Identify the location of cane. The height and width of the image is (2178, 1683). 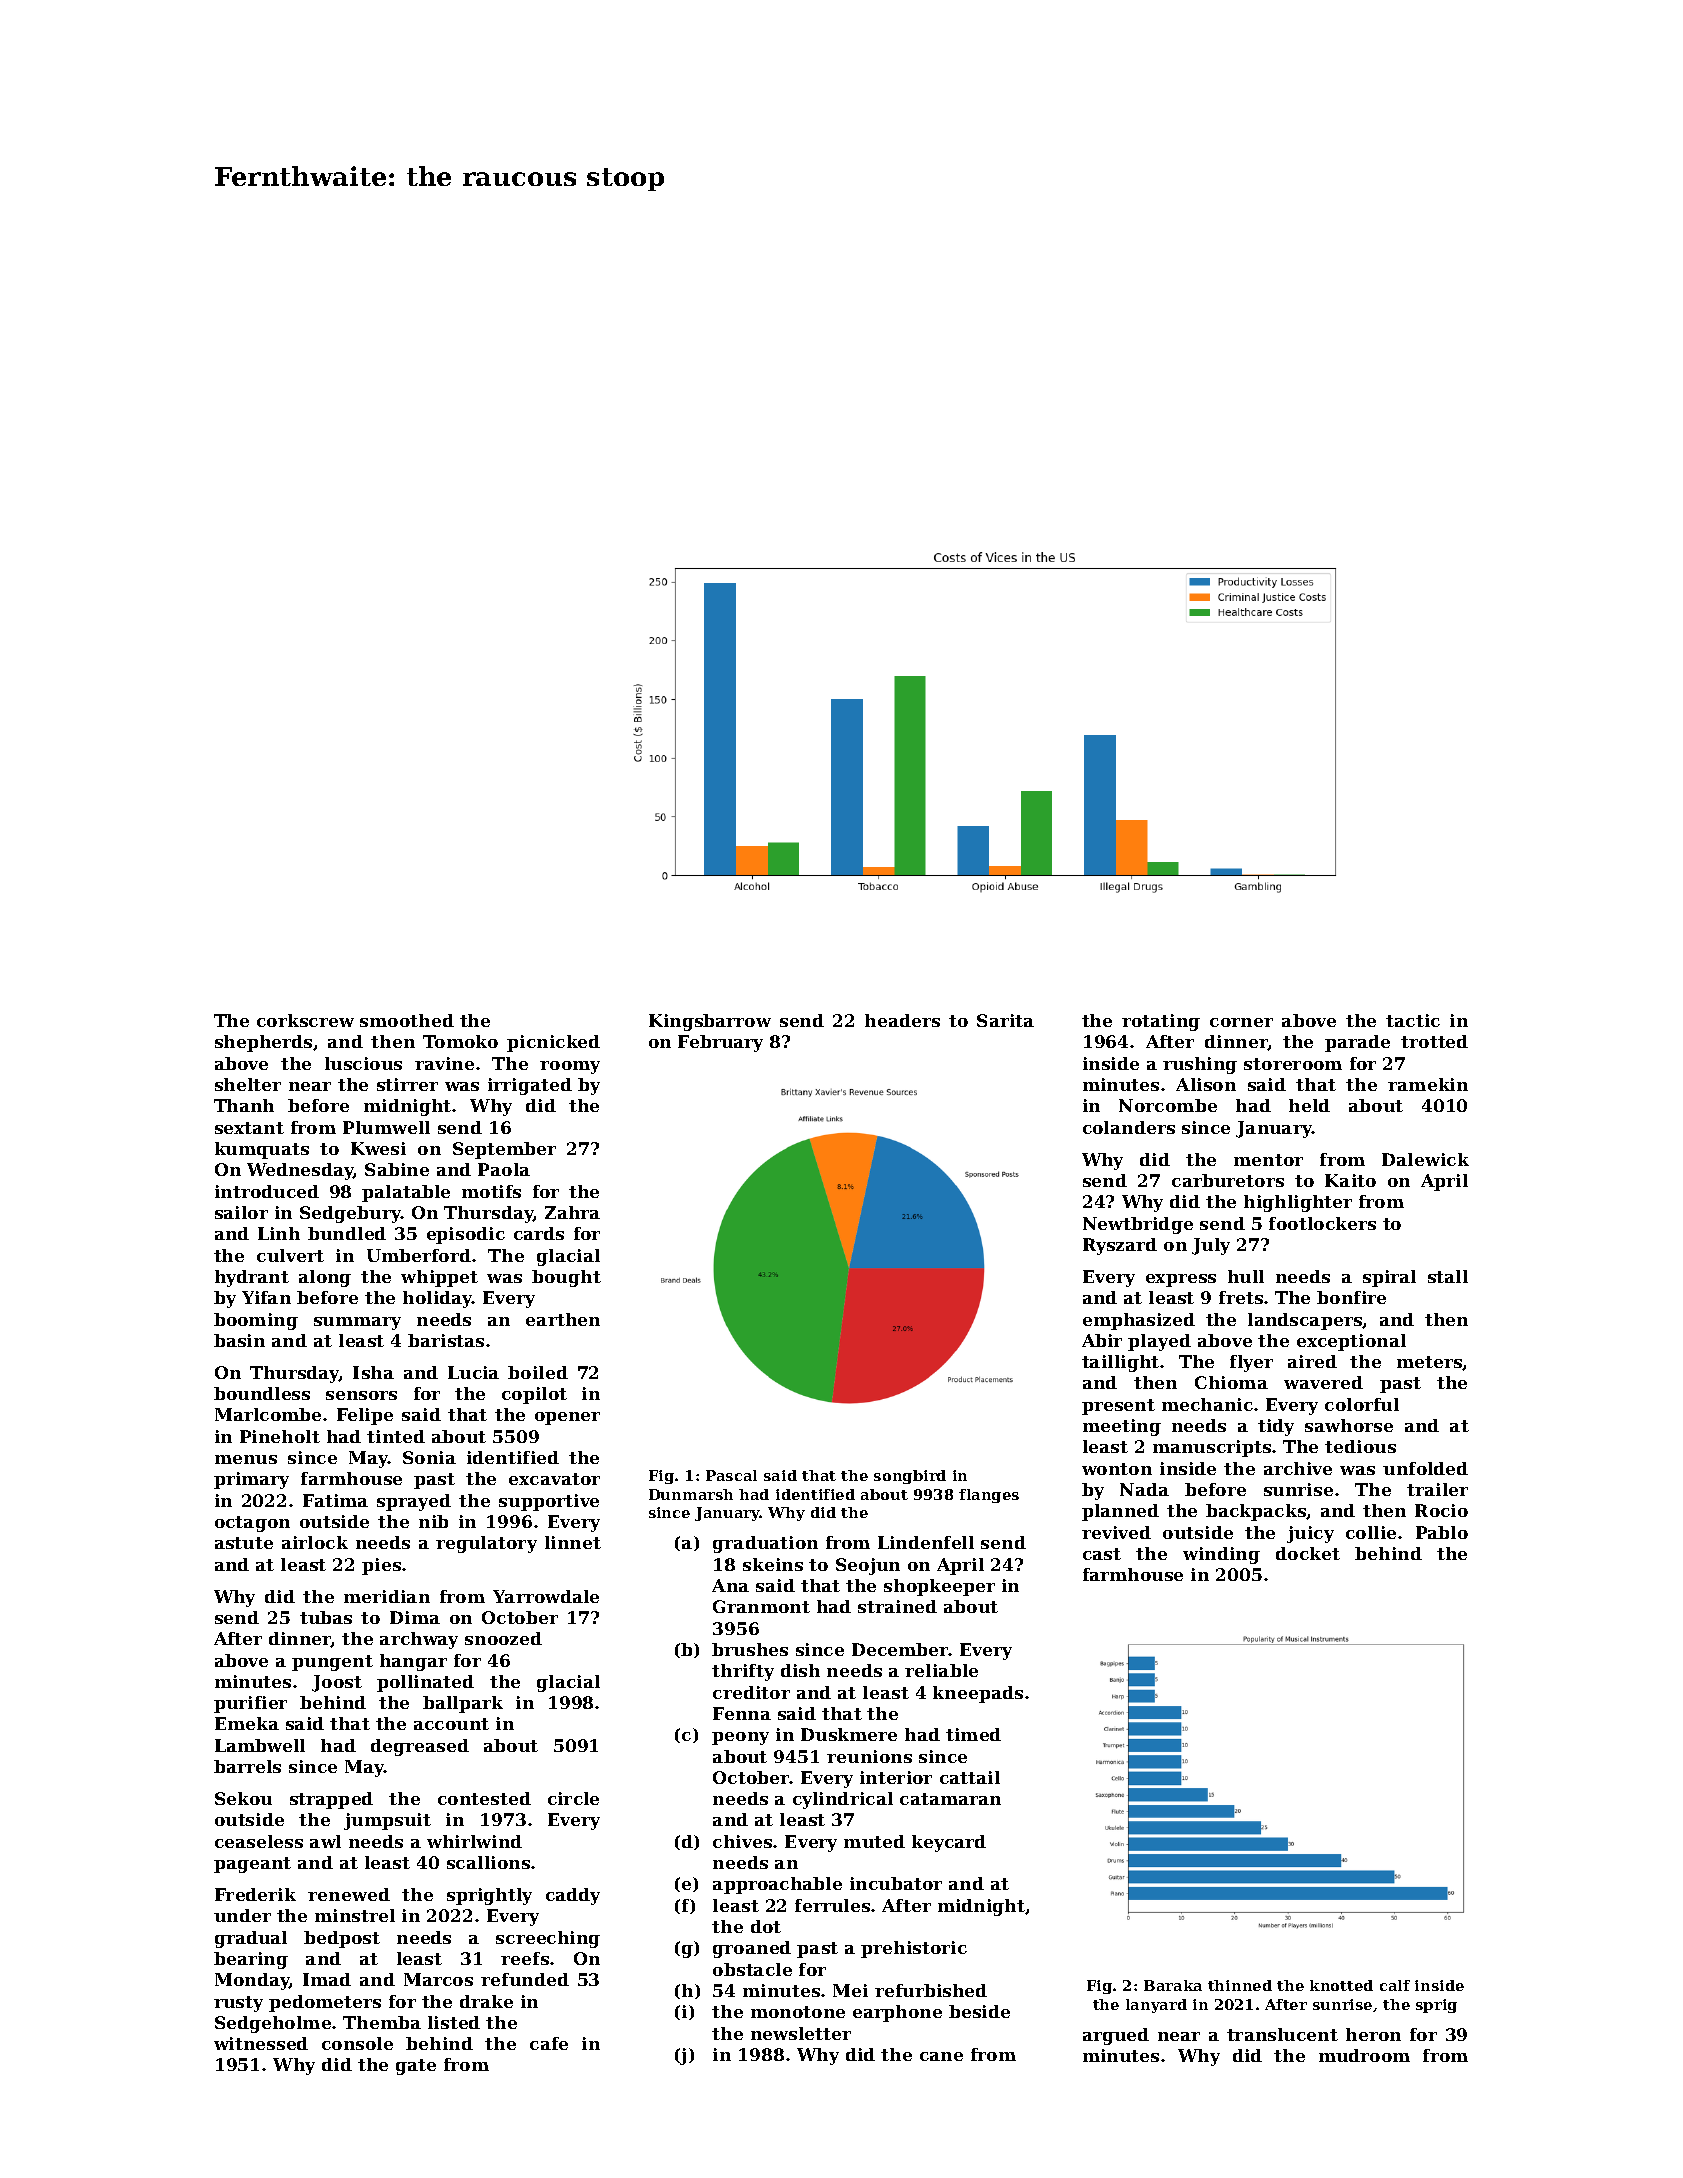
(941, 2056).
